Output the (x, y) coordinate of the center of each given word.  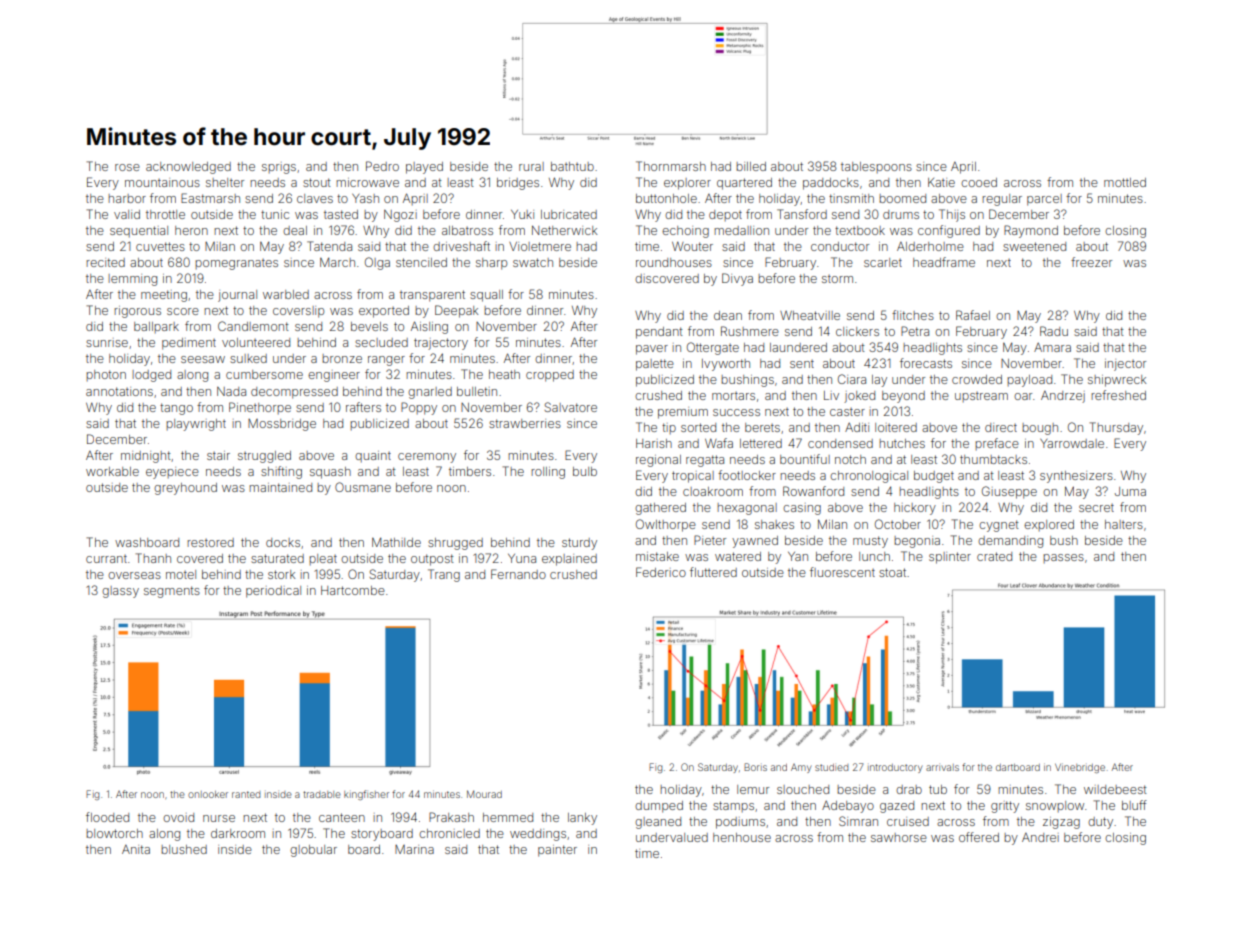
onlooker (208, 794)
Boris (755, 767)
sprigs (279, 168)
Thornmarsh (671, 166)
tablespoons (876, 167)
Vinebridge (1080, 768)
